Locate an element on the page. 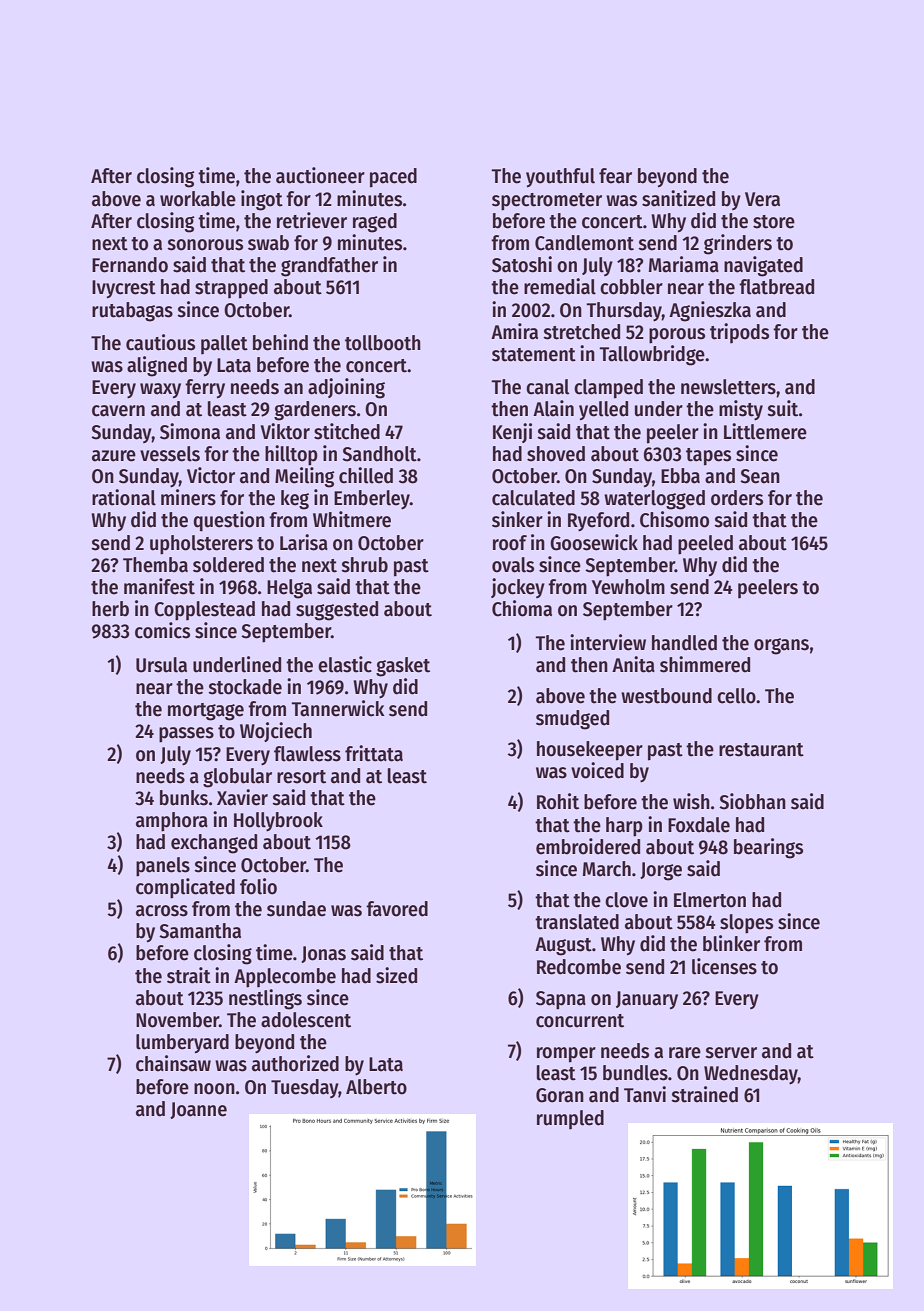 The width and height of the page is (924, 1311). Tanvi is located at coordinates (645, 1094).
